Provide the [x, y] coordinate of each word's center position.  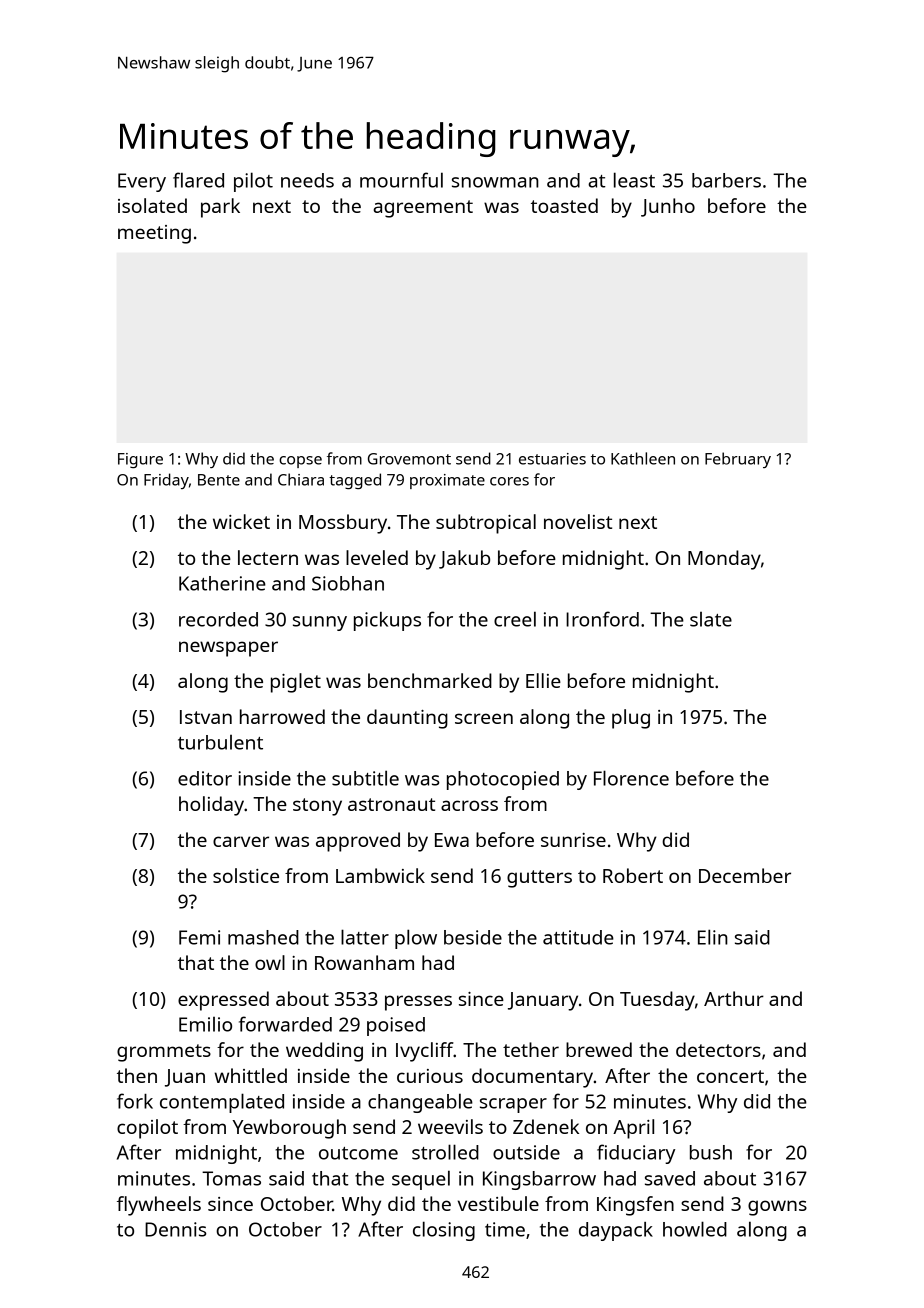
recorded [218, 619]
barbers [726, 180]
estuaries [552, 459]
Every [142, 182]
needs [307, 180]
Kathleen [643, 458]
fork [135, 1101]
